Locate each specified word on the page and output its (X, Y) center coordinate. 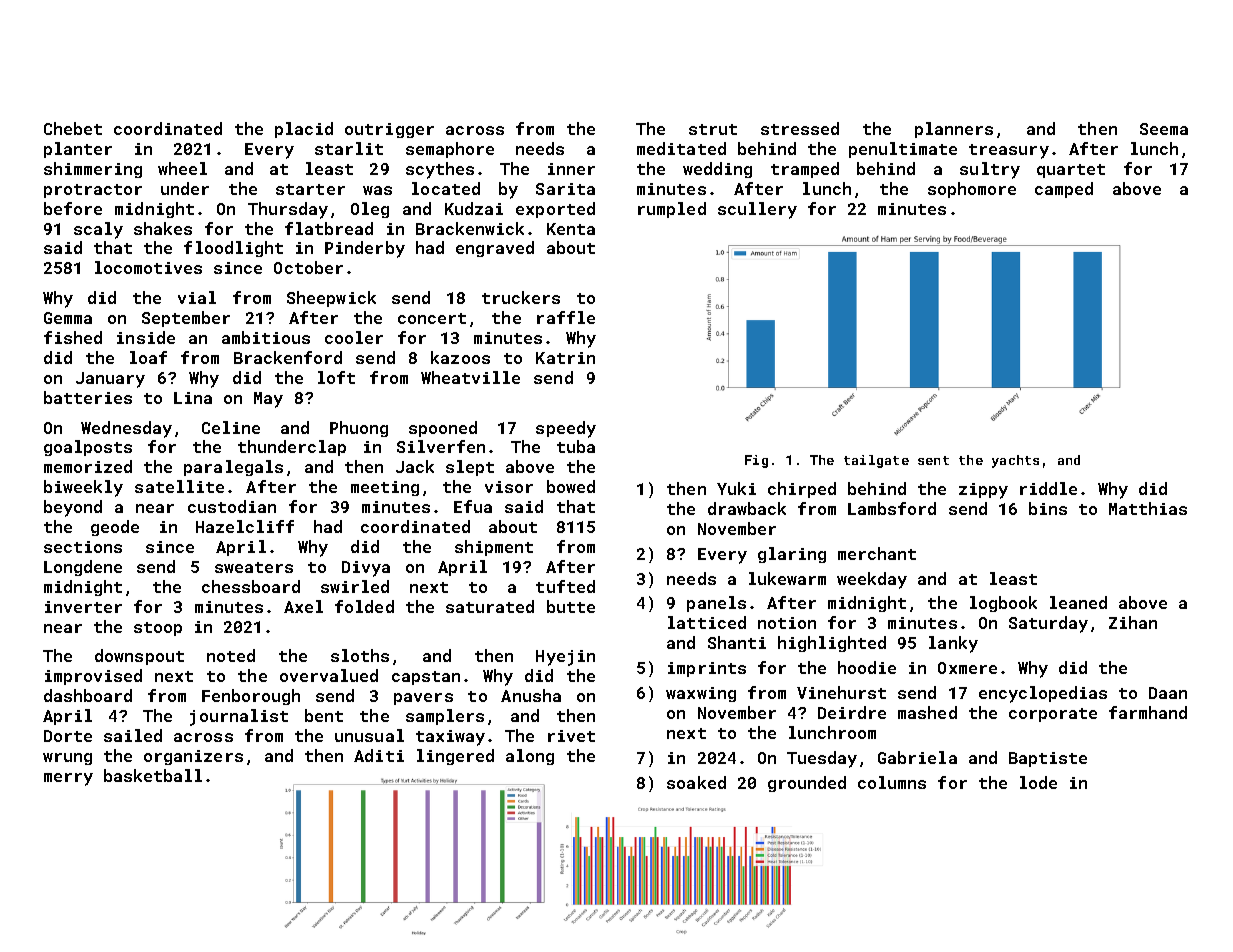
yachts (1015, 461)
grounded (807, 784)
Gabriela (917, 757)
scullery (757, 210)
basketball (153, 775)
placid (304, 130)
